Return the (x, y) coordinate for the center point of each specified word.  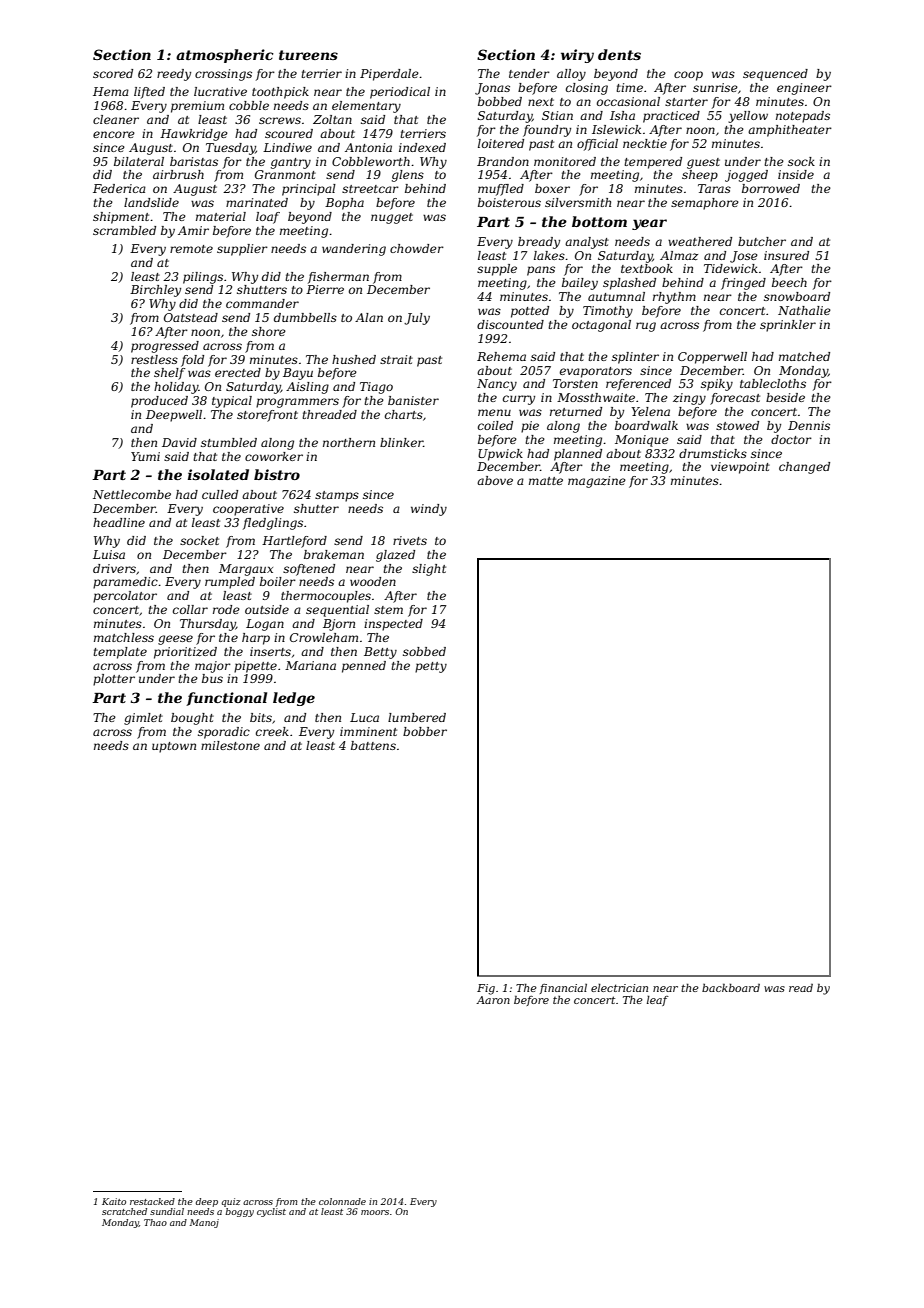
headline (119, 522)
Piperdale (389, 75)
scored (113, 73)
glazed (395, 556)
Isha (622, 115)
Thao (155, 1222)
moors (375, 1212)
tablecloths (773, 383)
